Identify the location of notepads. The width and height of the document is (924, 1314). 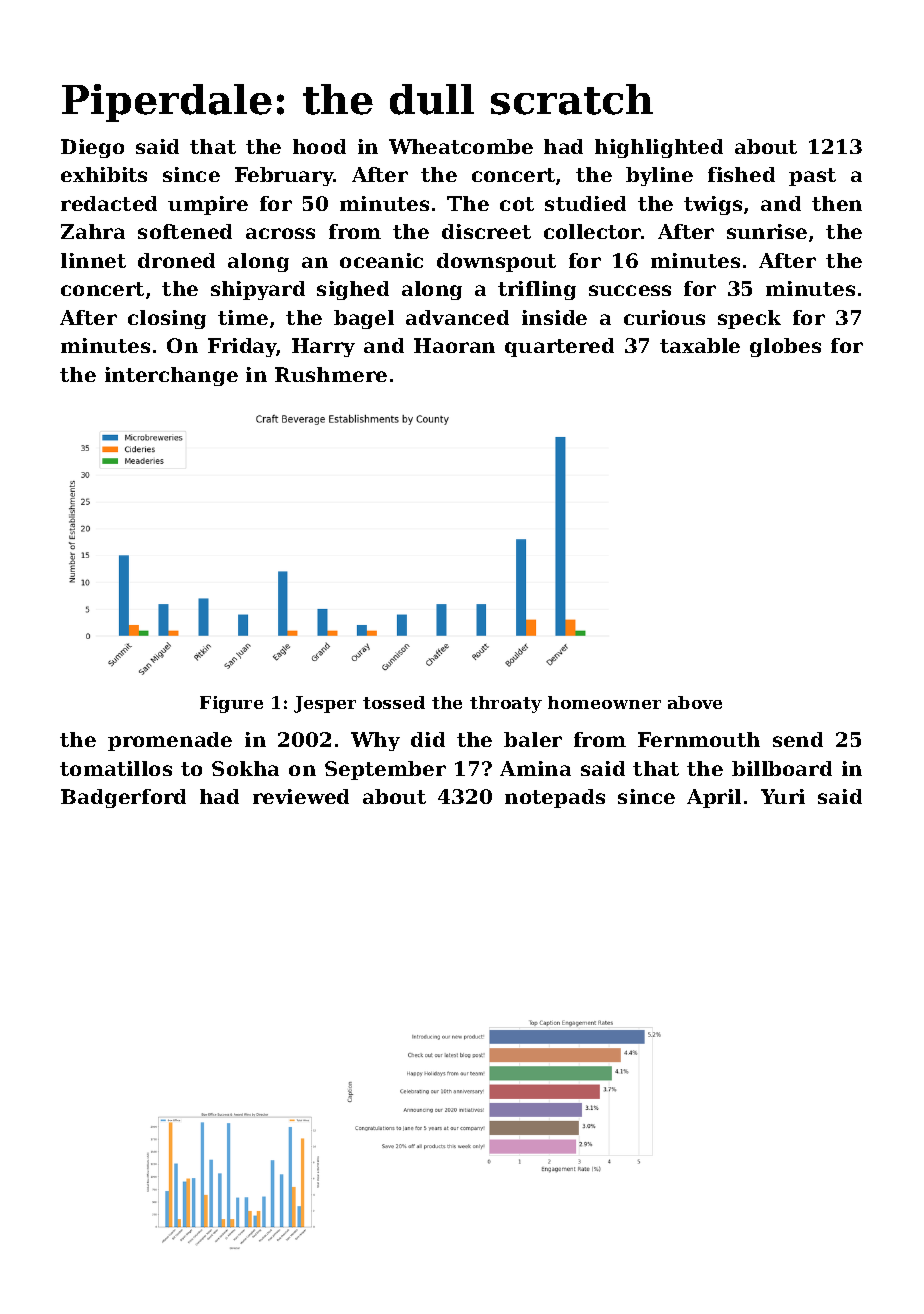
(555, 798).
